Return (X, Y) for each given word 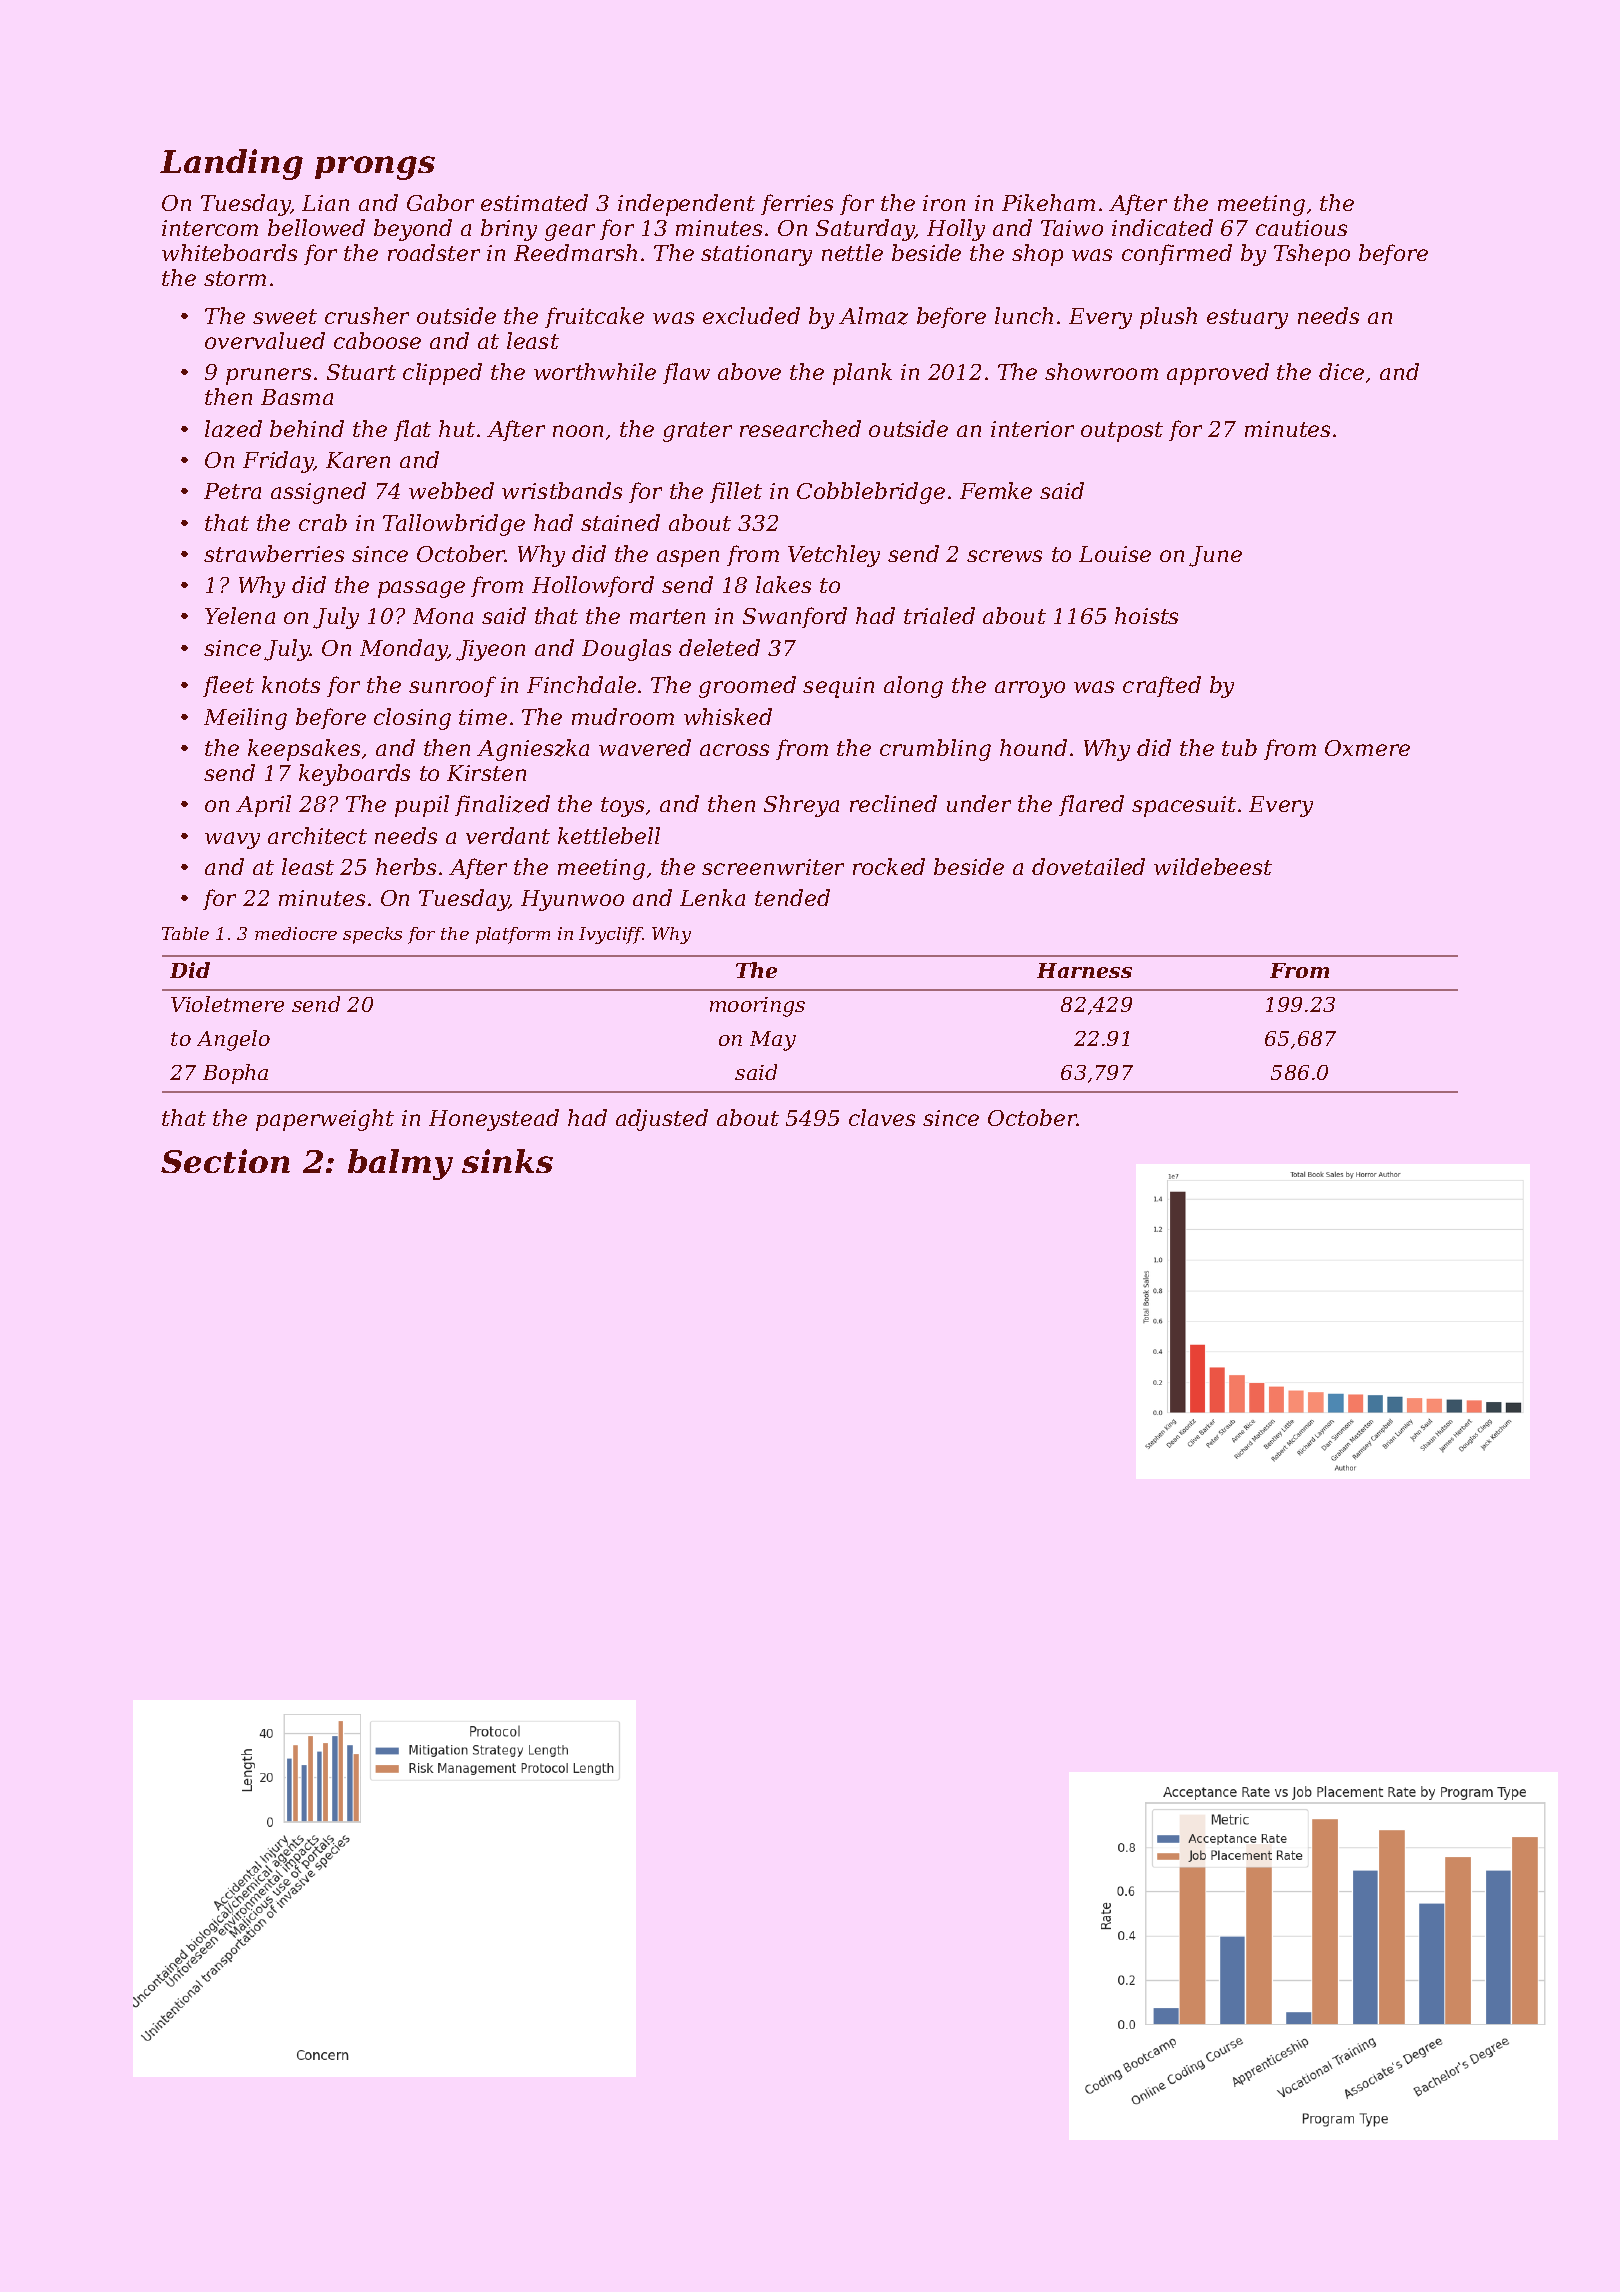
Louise (1115, 554)
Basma (297, 397)
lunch (1024, 315)
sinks (507, 1161)
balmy (400, 1164)
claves (882, 1117)
